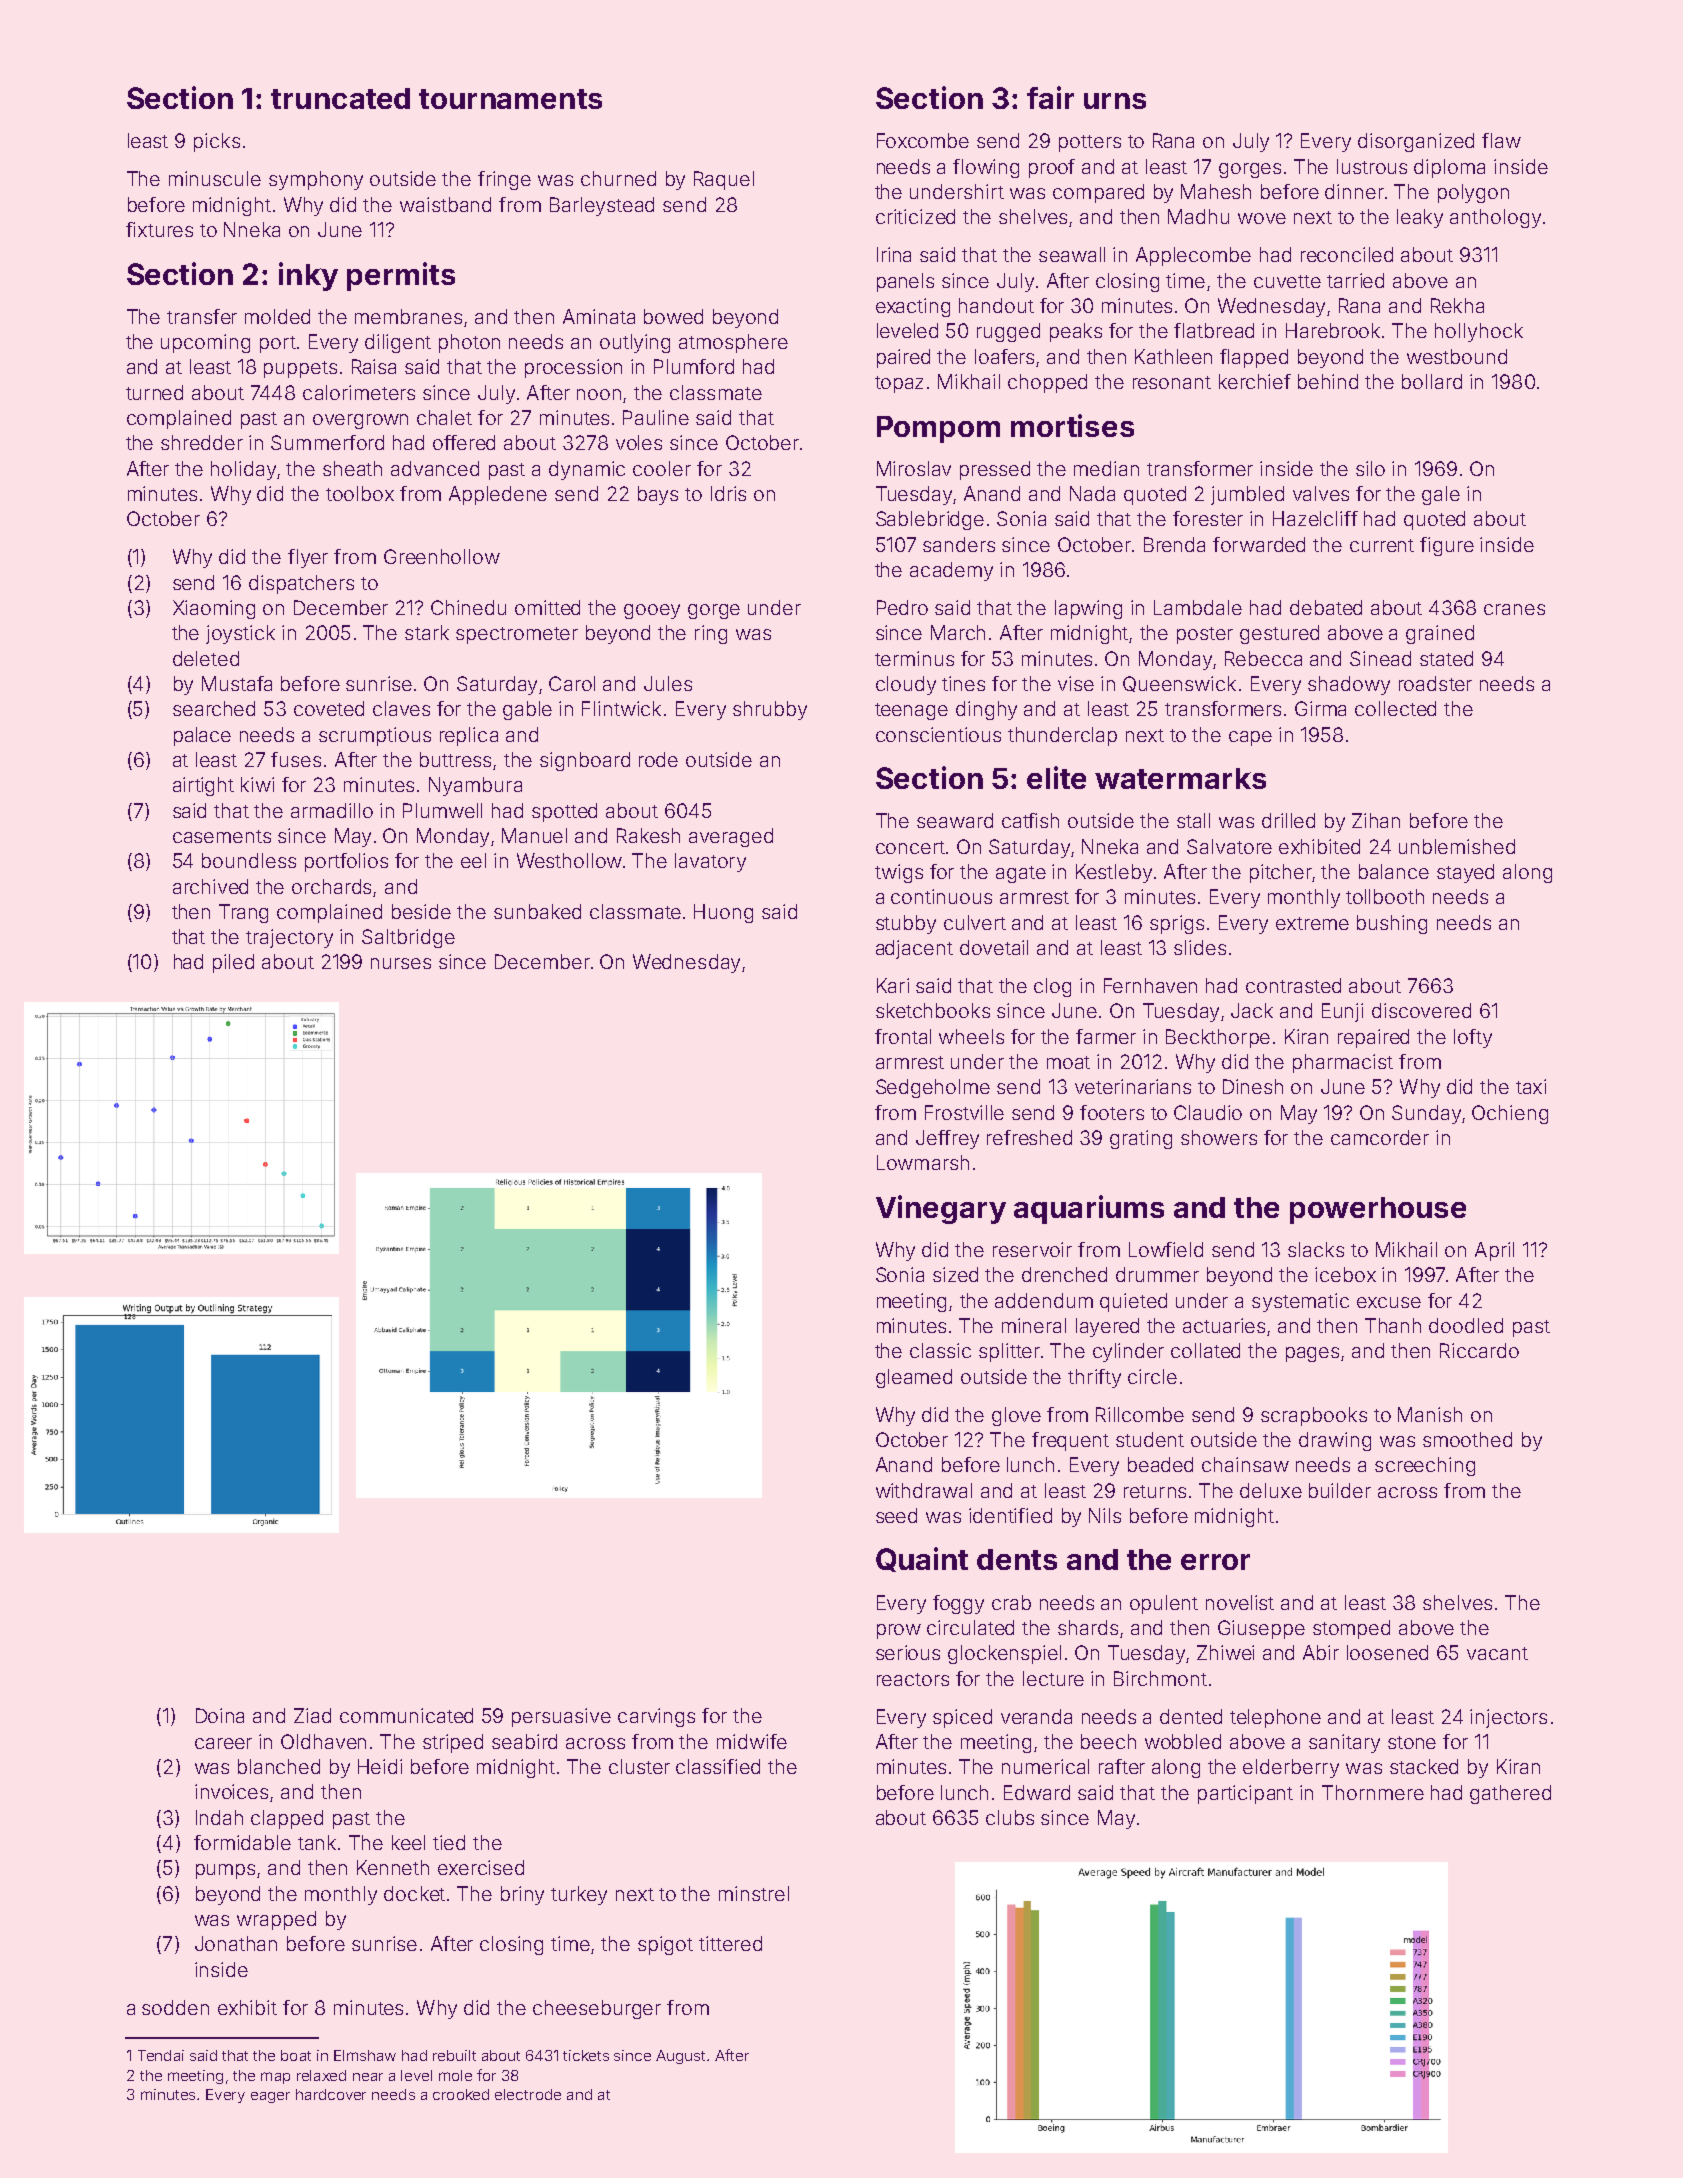  I want to click on Vinegary, so click(941, 1209).
